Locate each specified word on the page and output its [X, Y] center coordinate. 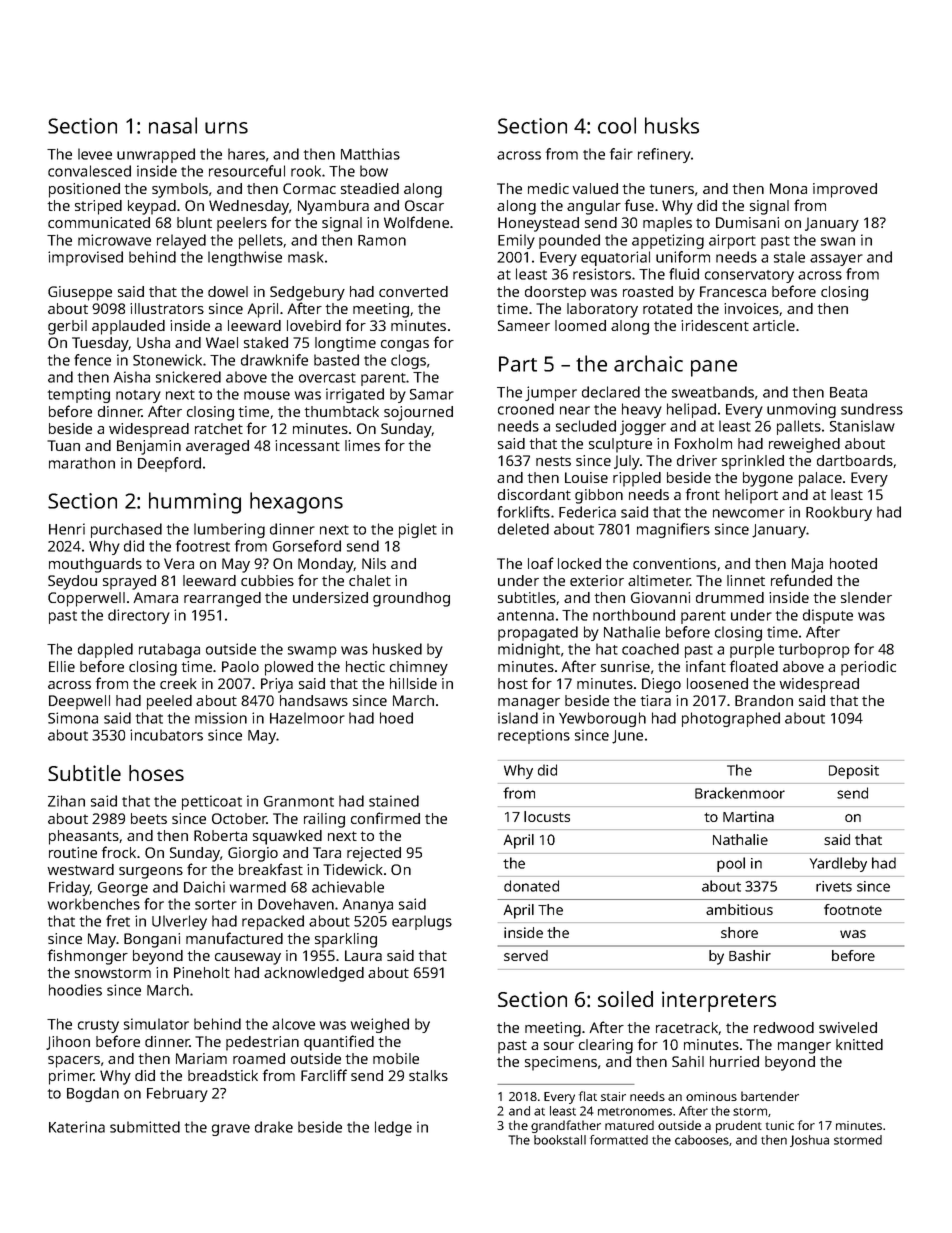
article [774, 325]
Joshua [809, 1141]
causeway [248, 959]
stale [789, 257]
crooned [526, 409]
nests [553, 461]
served [526, 955]
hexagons [296, 503]
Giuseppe [80, 293]
